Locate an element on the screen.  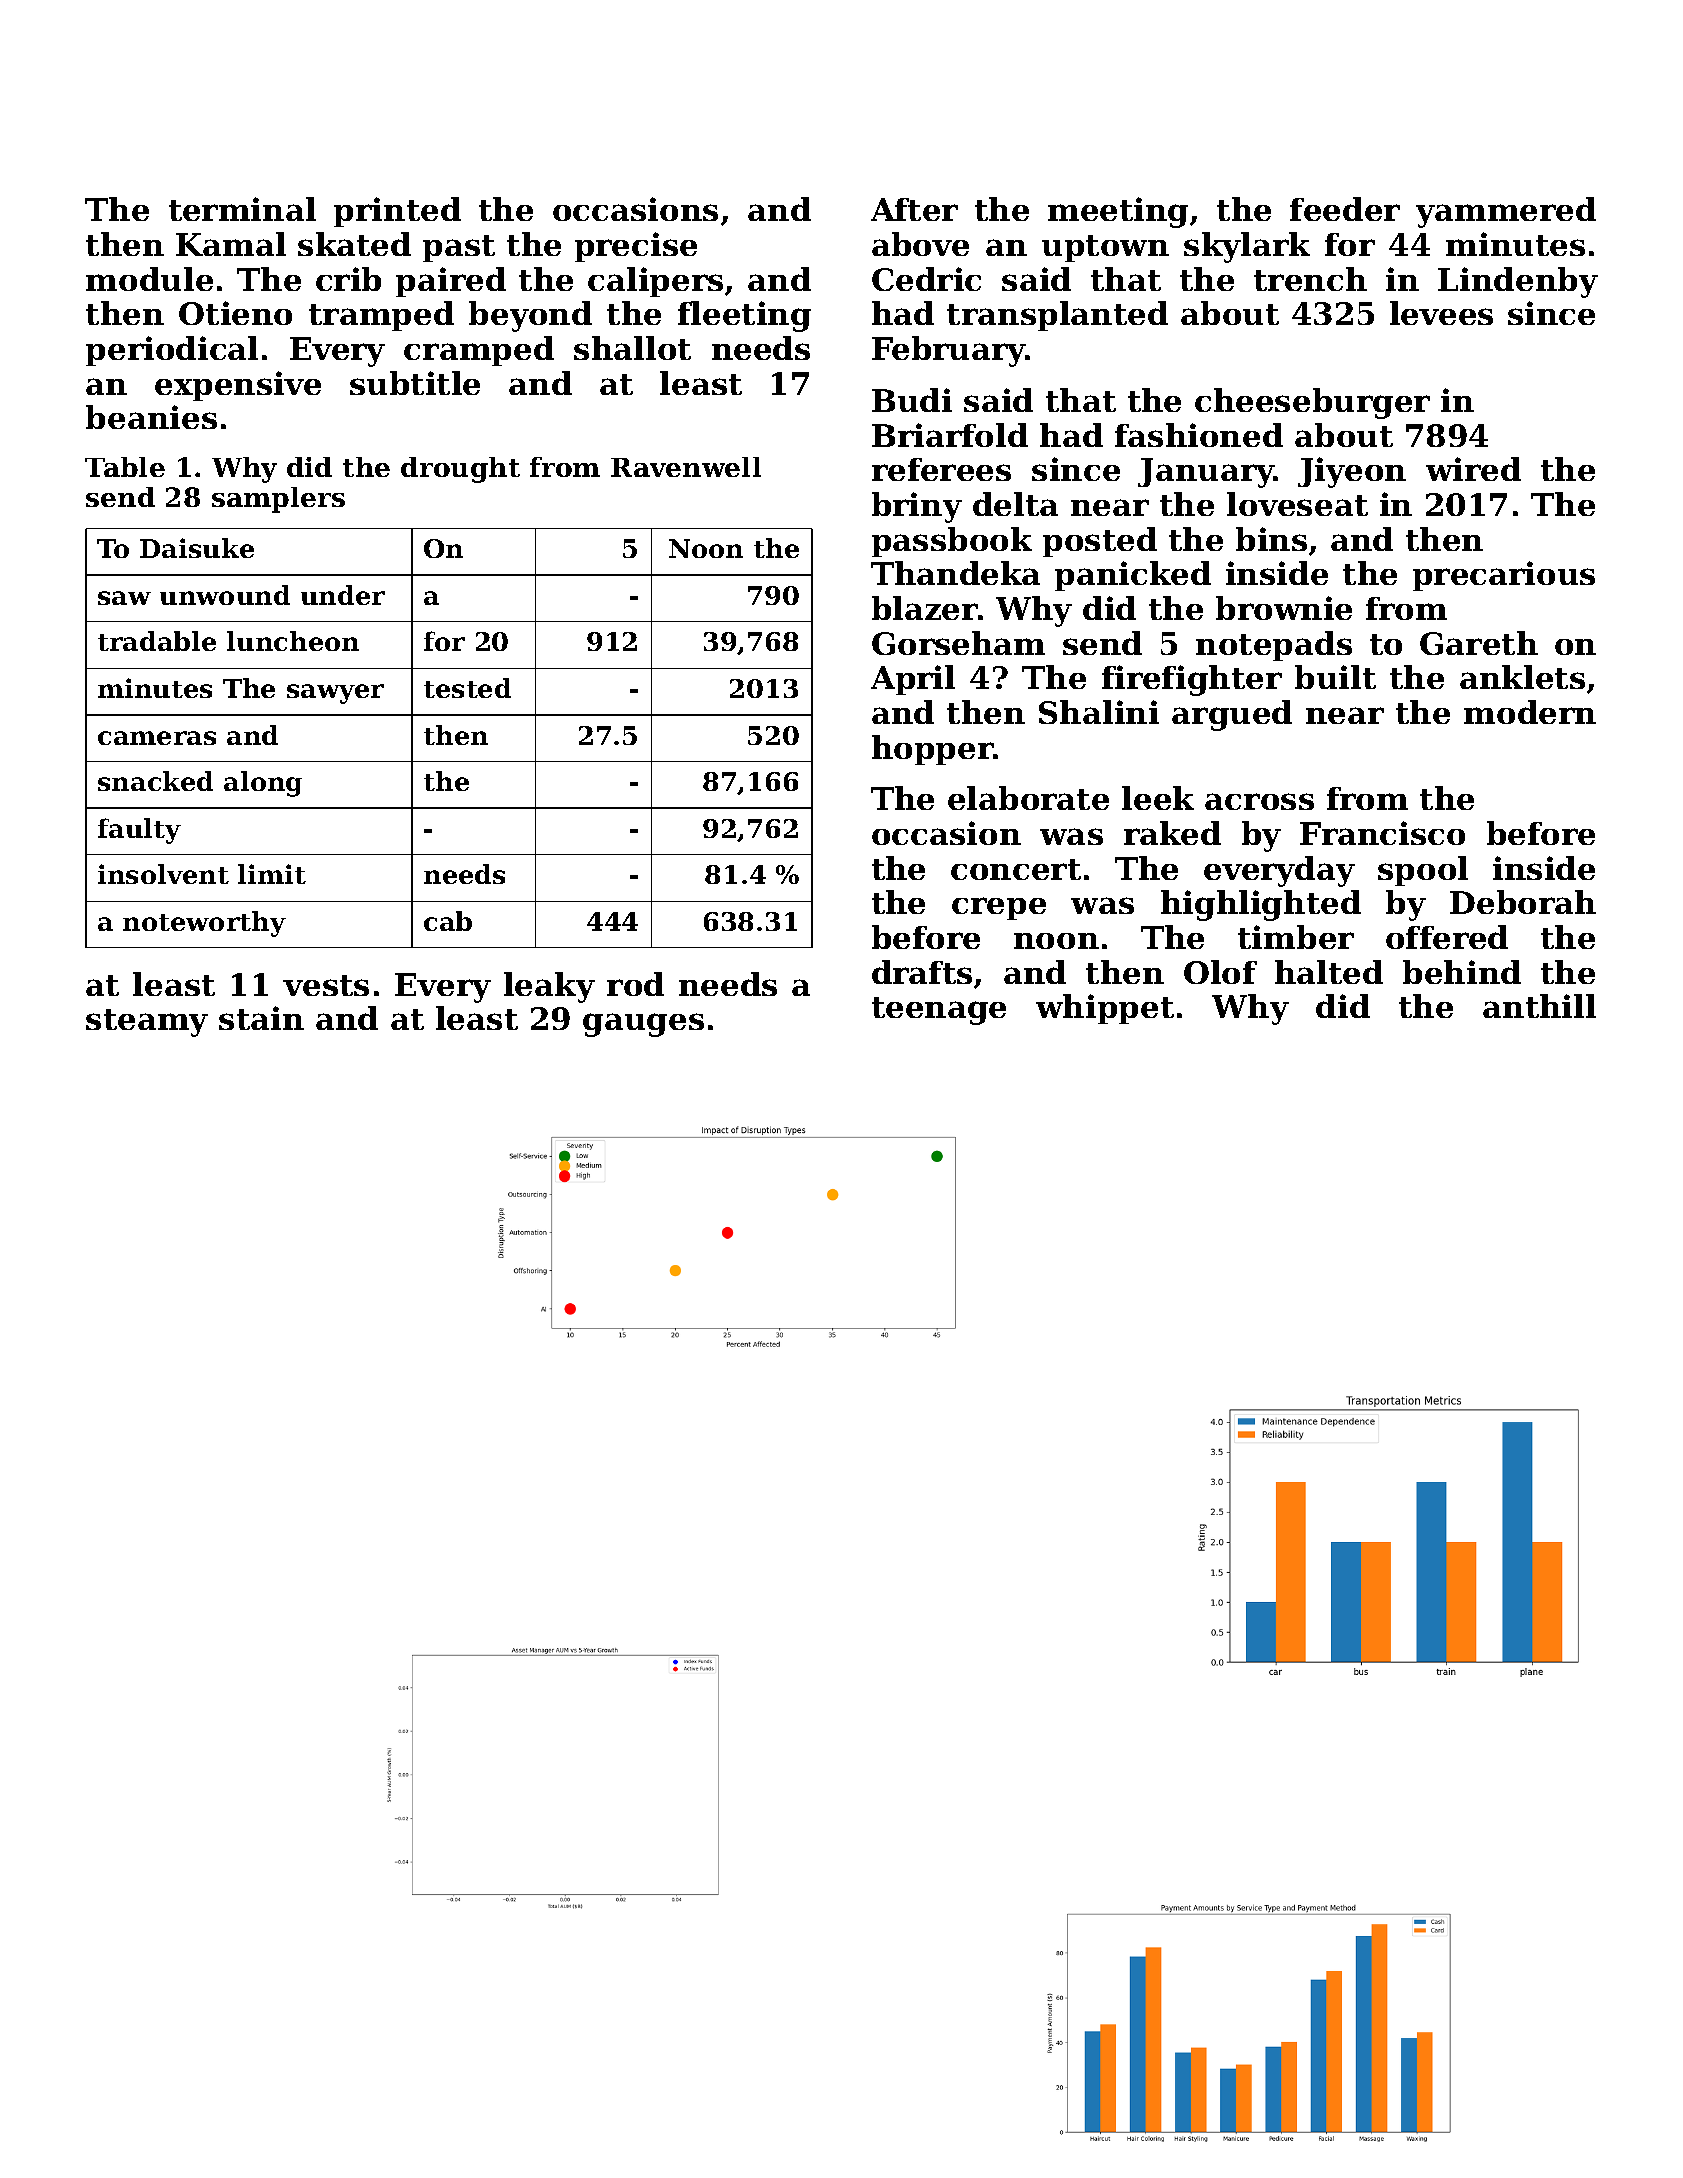
Budi is located at coordinates (912, 400).
